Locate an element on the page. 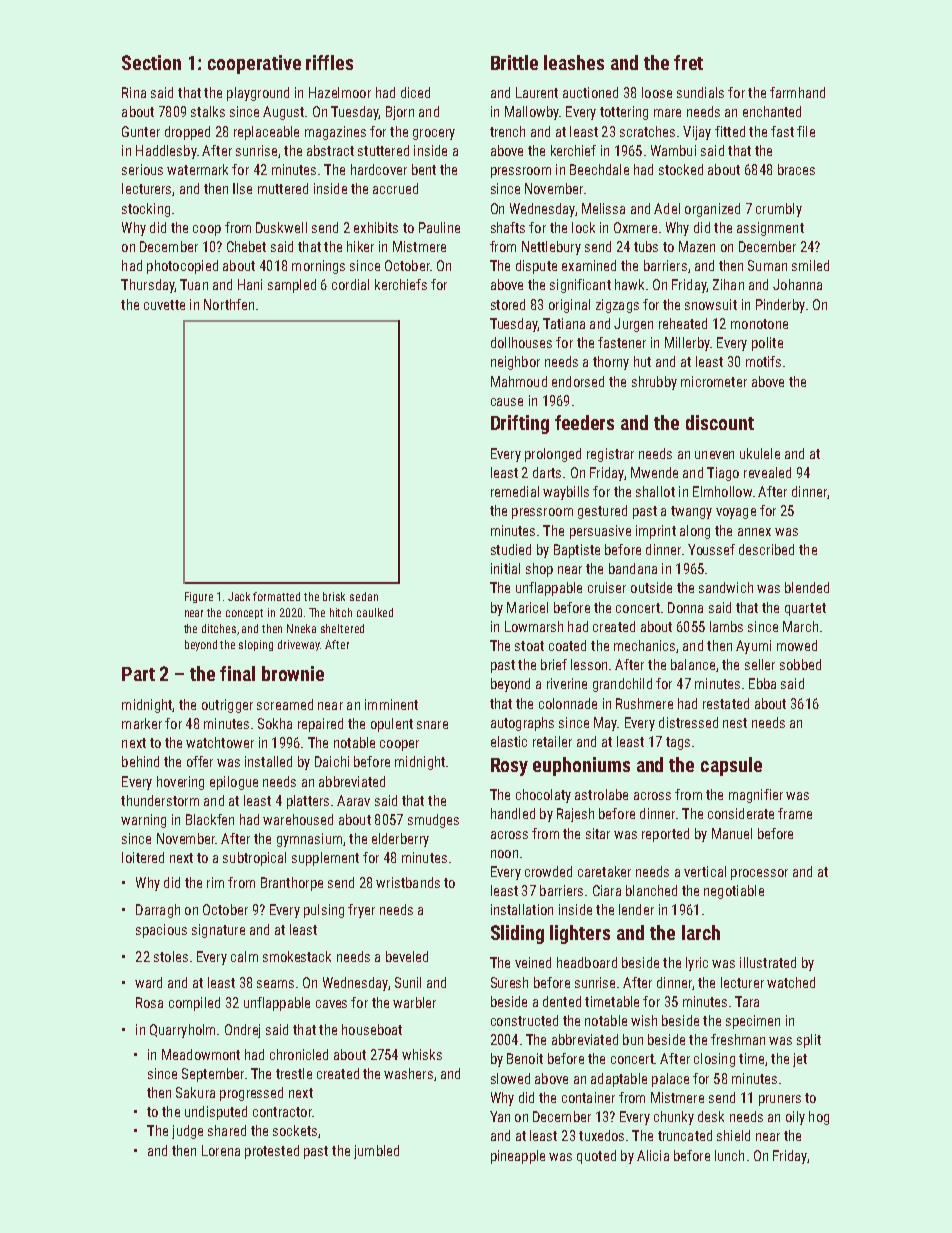 This document has width=952, height=1233. serious is located at coordinates (142, 169).
